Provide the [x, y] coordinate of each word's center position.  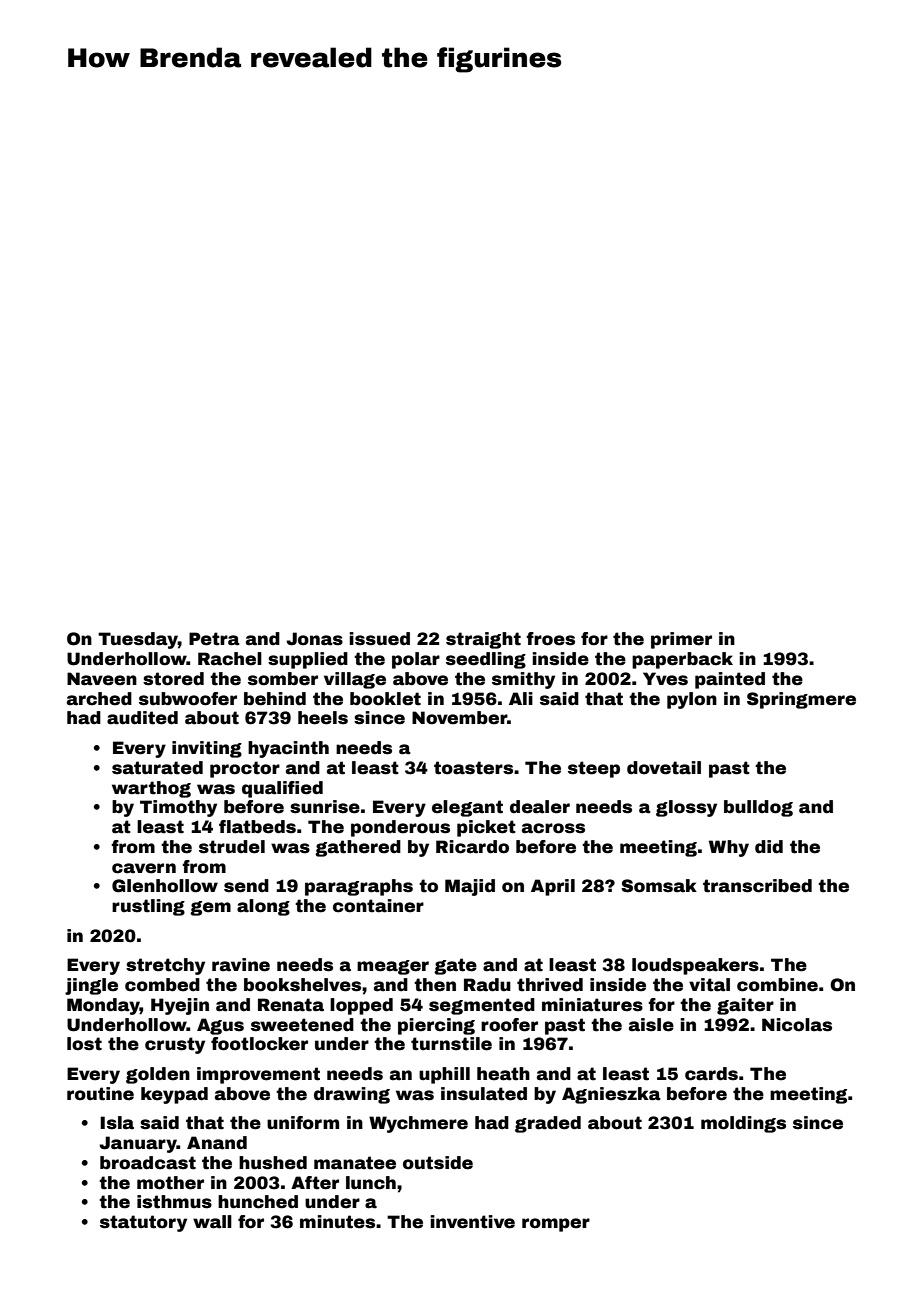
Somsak [659, 886]
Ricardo [472, 847]
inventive [472, 1222]
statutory [143, 1223]
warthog [151, 789]
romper [556, 1225]
